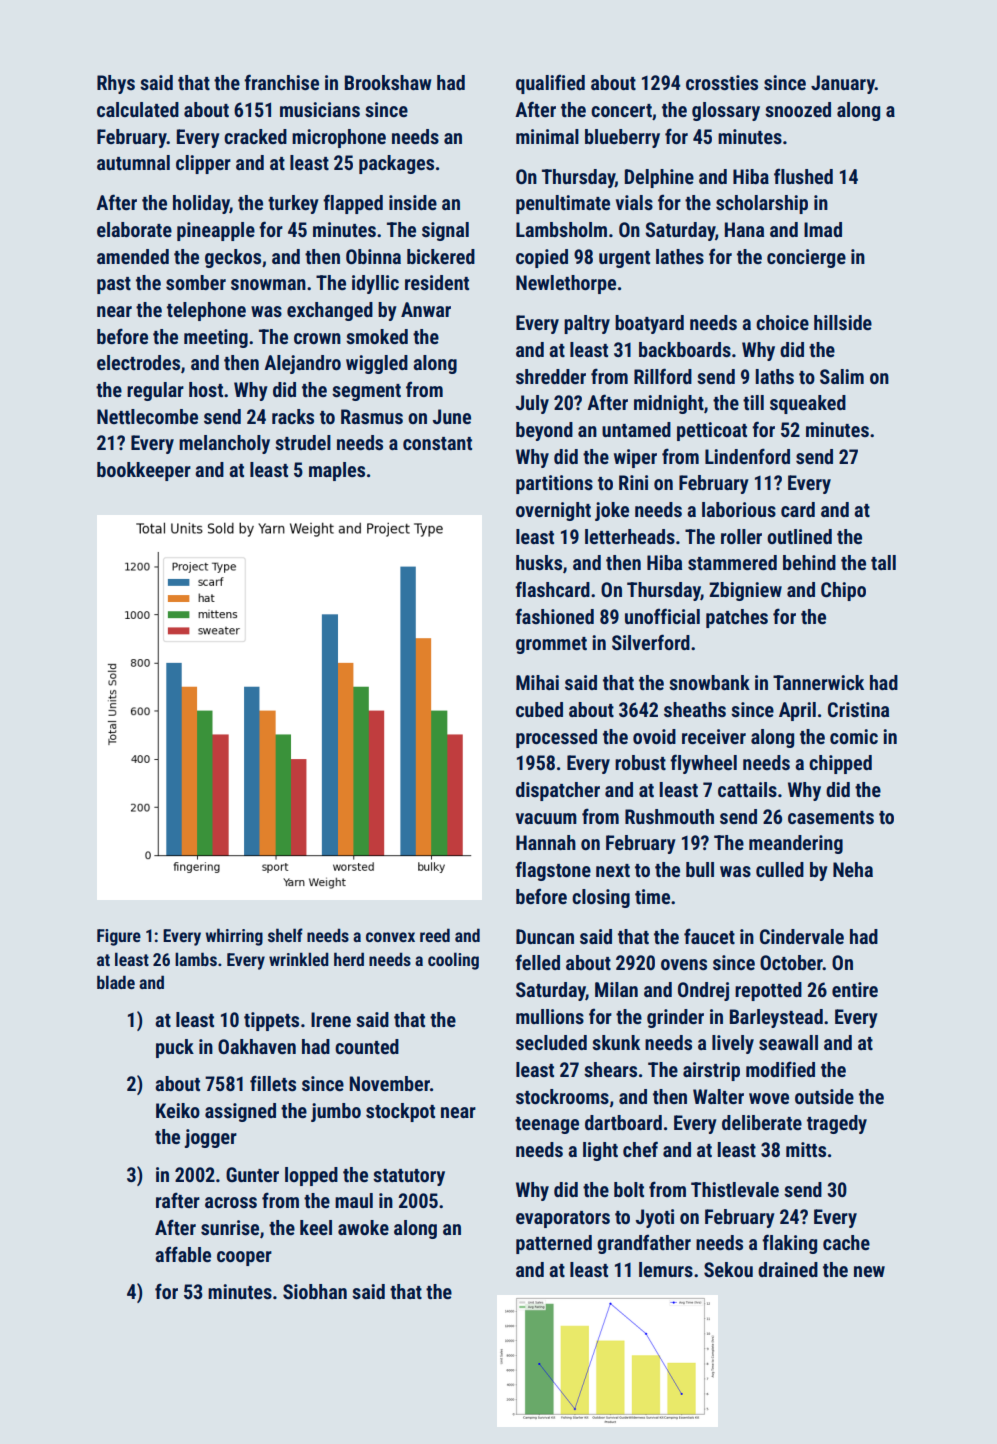 This screenshot has width=997, height=1444. Describe the element at coordinates (315, 1291) in the screenshot. I see `Siobhan` at that location.
